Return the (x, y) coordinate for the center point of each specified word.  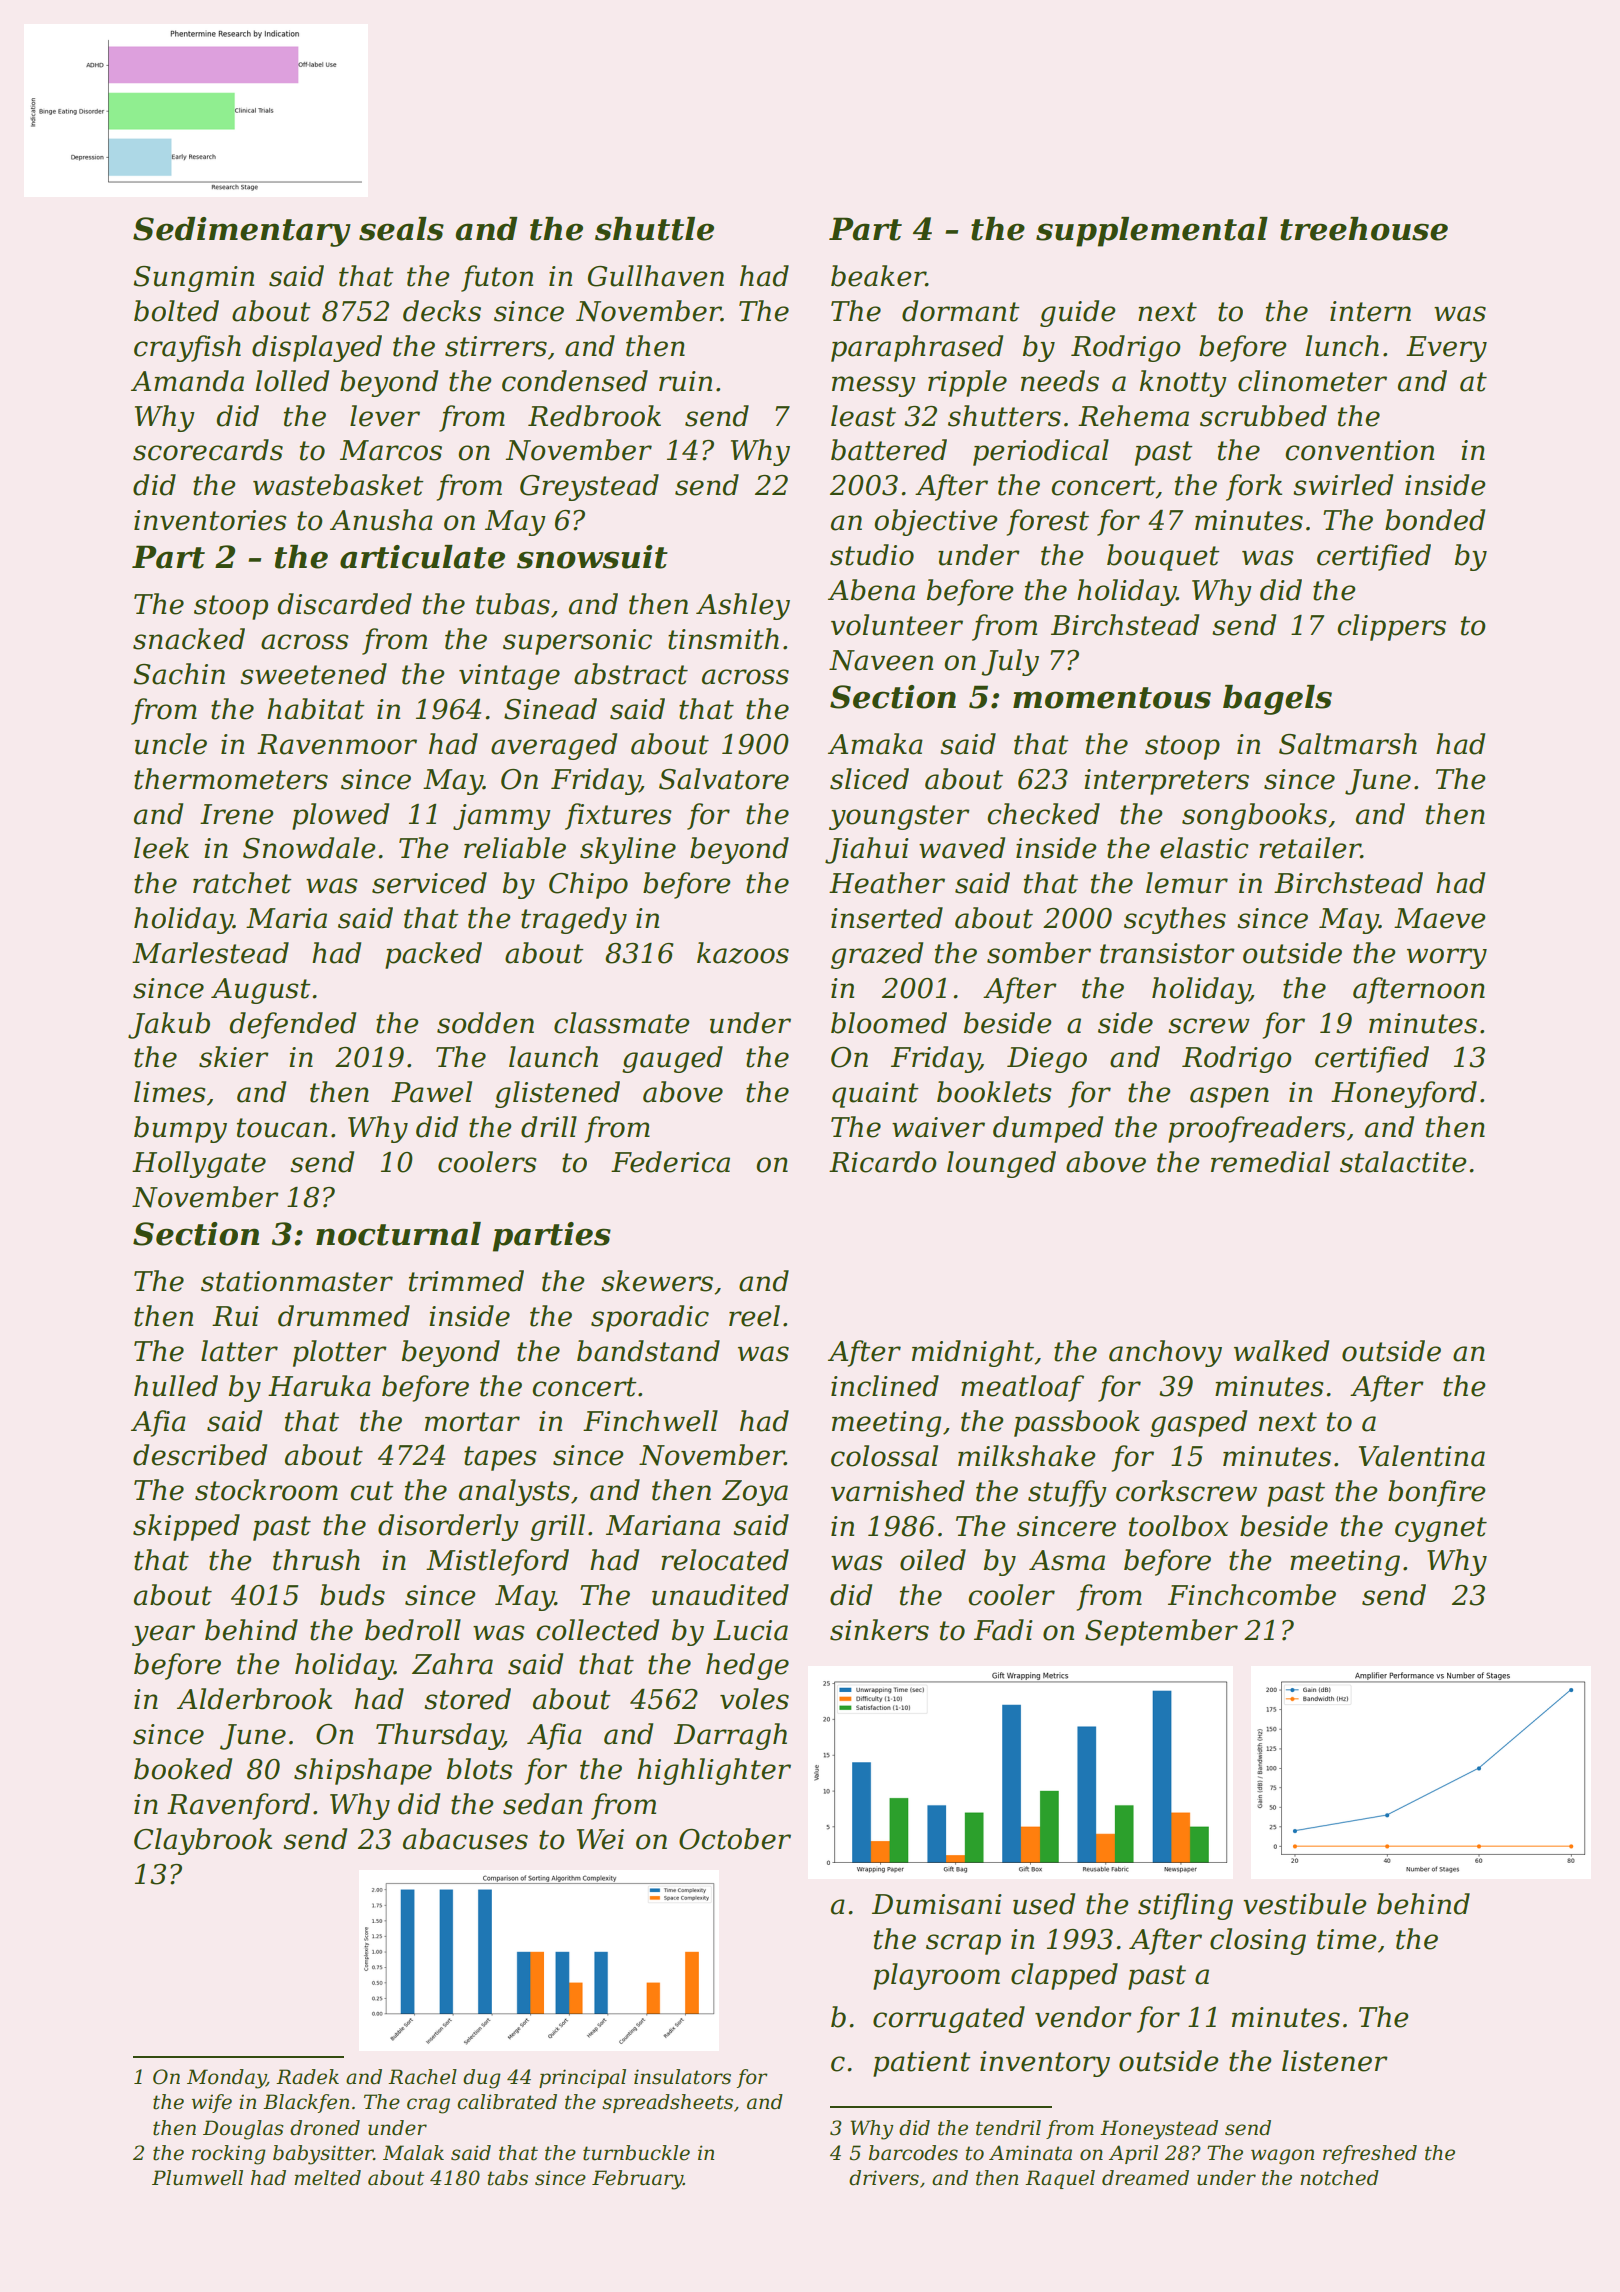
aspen (1229, 1097)
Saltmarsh (1348, 744)
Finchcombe (1252, 1595)
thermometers (231, 779)
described (200, 1455)
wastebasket (338, 485)
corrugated (949, 2019)
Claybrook (203, 1841)
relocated (725, 1560)
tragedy (574, 920)
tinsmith (723, 639)
